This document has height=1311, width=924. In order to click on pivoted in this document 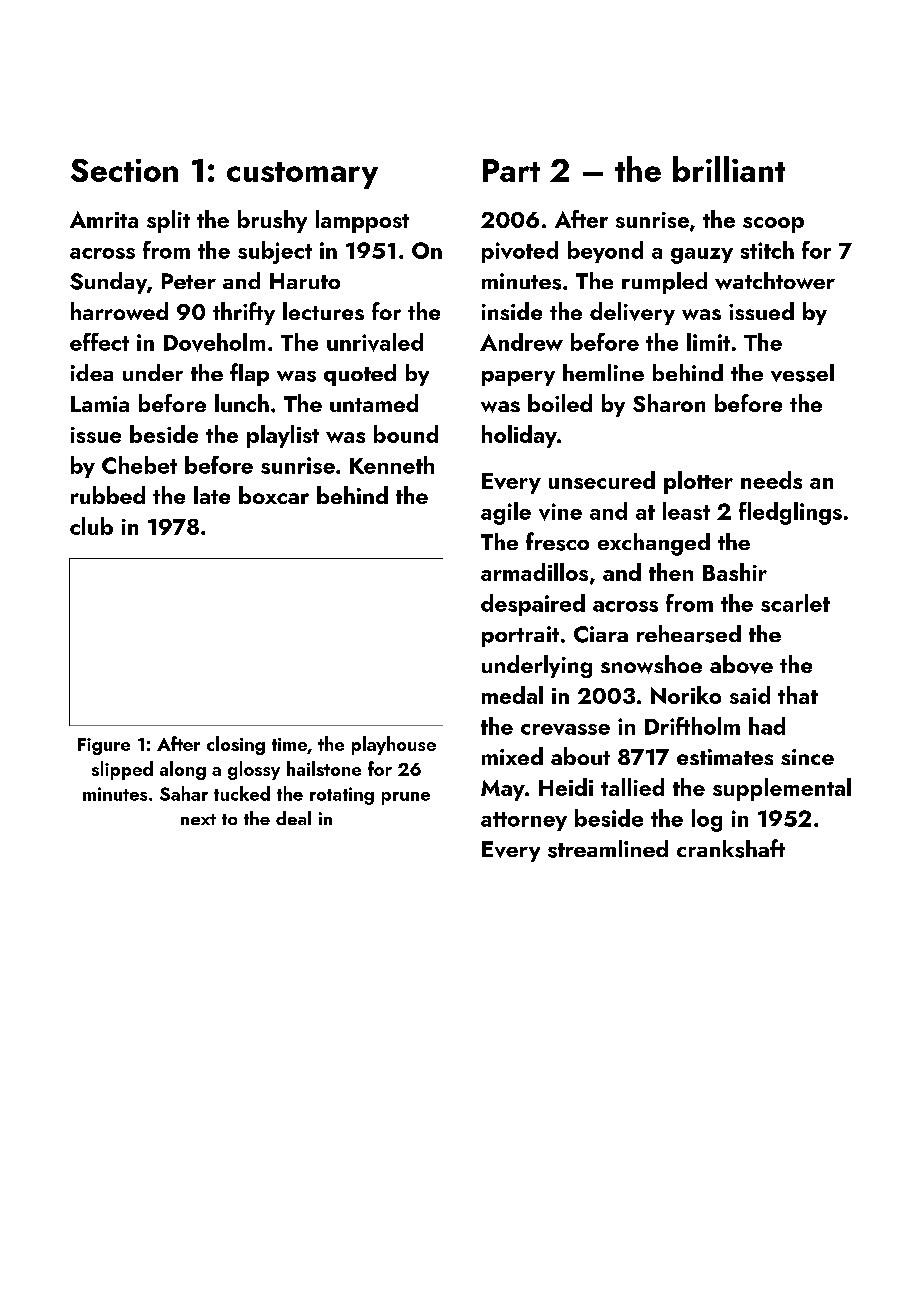, I will do `click(520, 252)`.
